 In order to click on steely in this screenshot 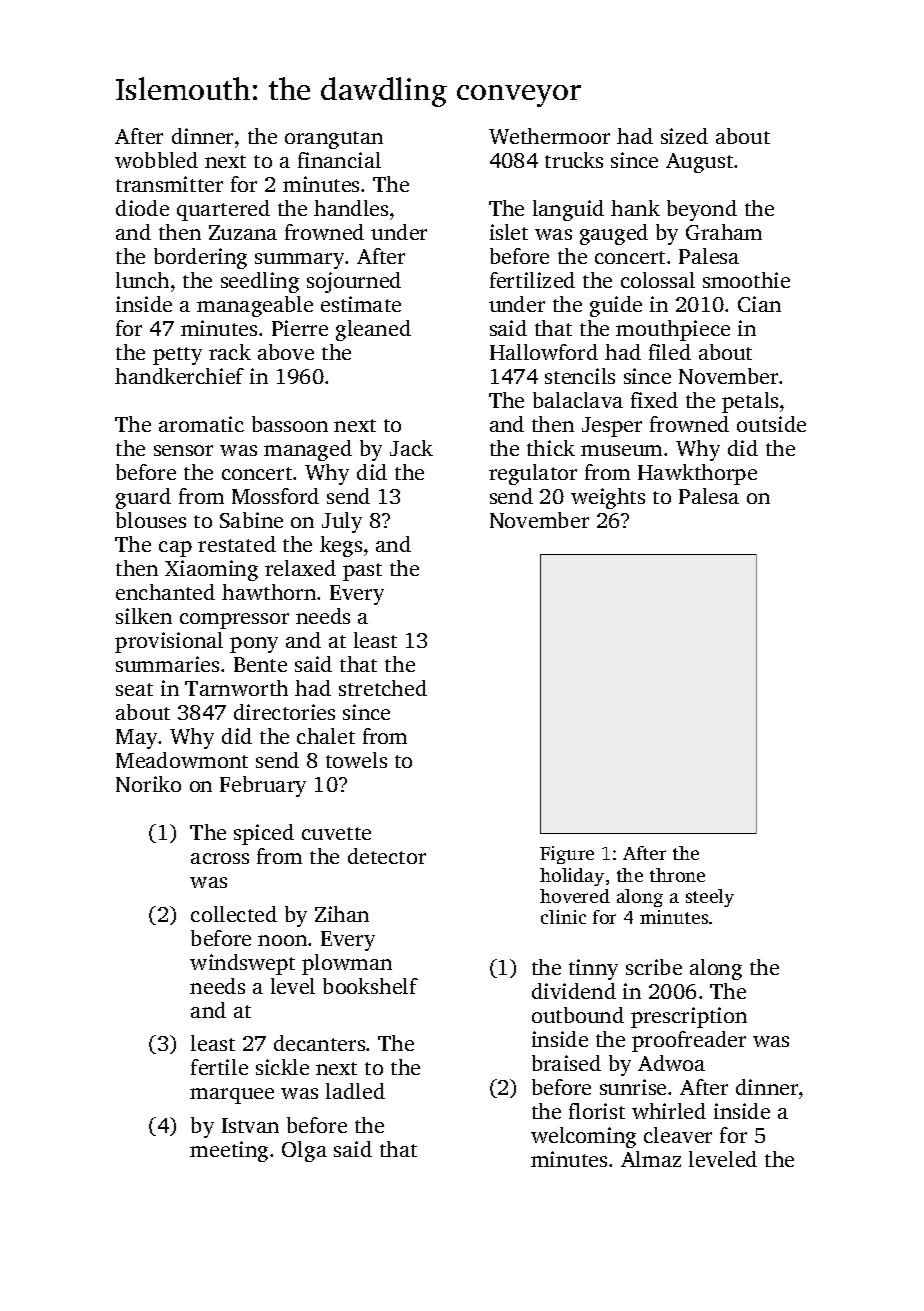, I will do `click(710, 898)`.
